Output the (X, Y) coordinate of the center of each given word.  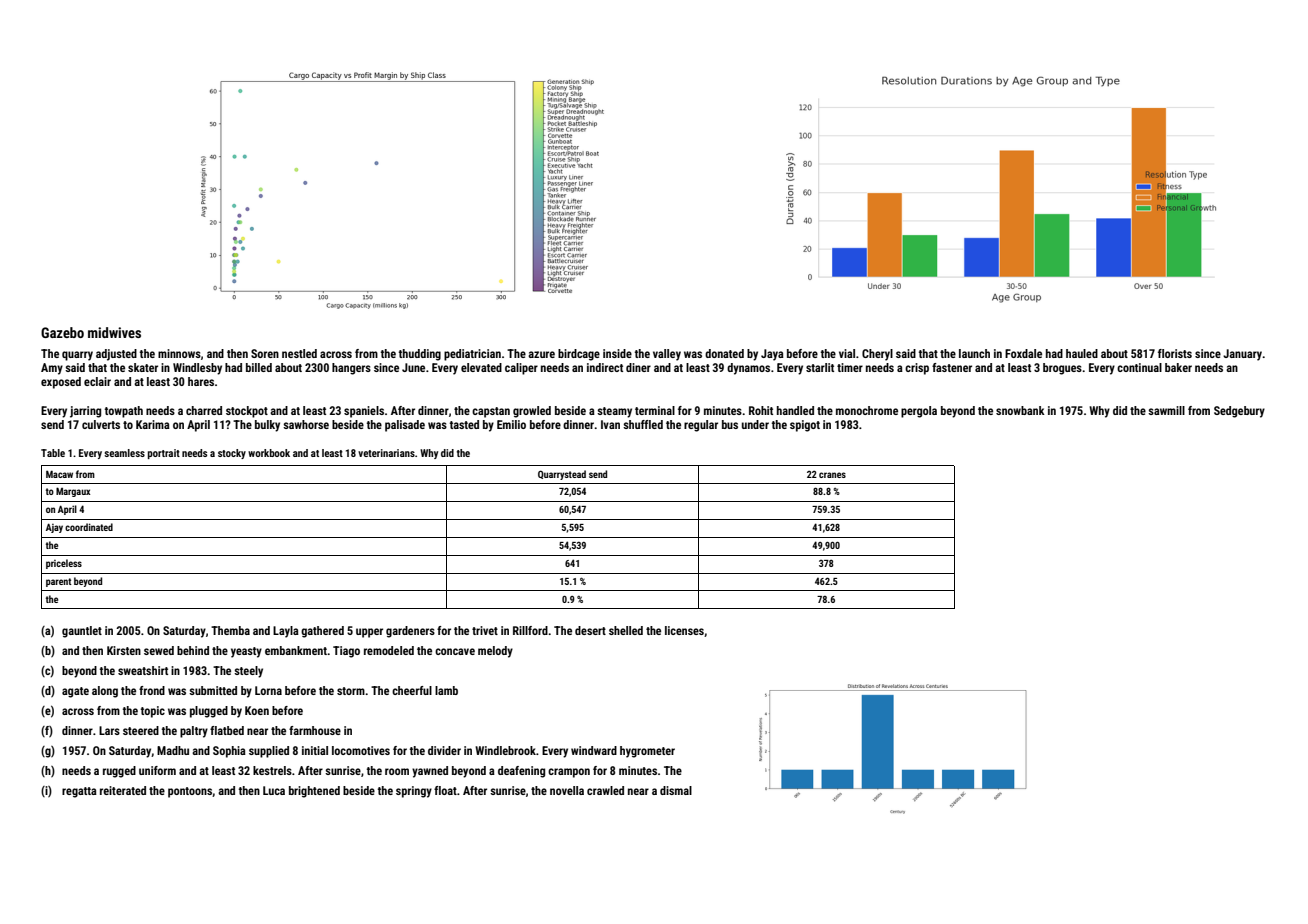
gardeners (410, 632)
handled (795, 410)
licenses (684, 630)
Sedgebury (1239, 412)
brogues (1062, 369)
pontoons (190, 792)
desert (590, 630)
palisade (405, 426)
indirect (605, 367)
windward (594, 750)
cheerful (412, 690)
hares (201, 381)
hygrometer (647, 752)
